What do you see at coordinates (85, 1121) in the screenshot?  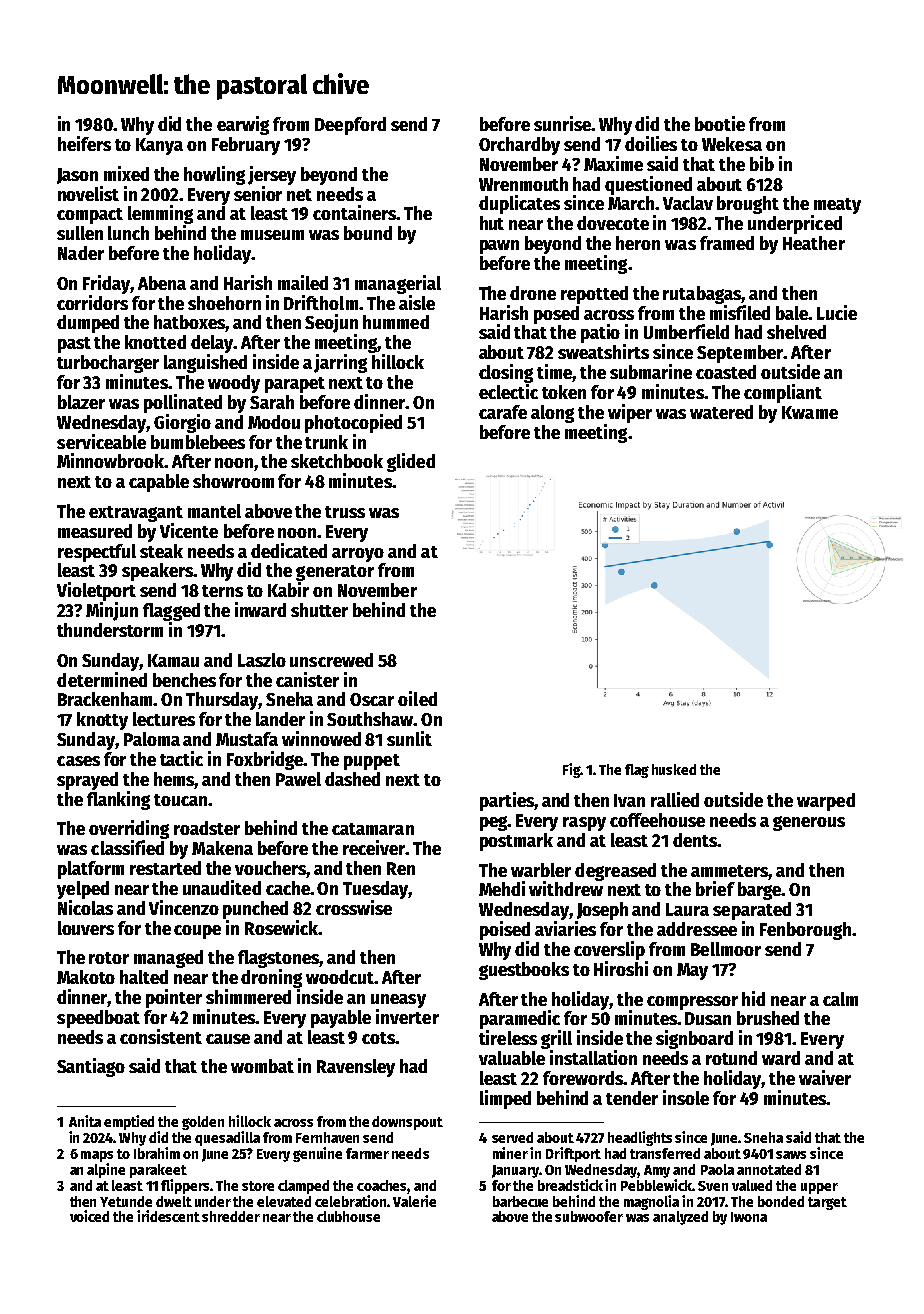 I see `Anita` at bounding box center [85, 1121].
